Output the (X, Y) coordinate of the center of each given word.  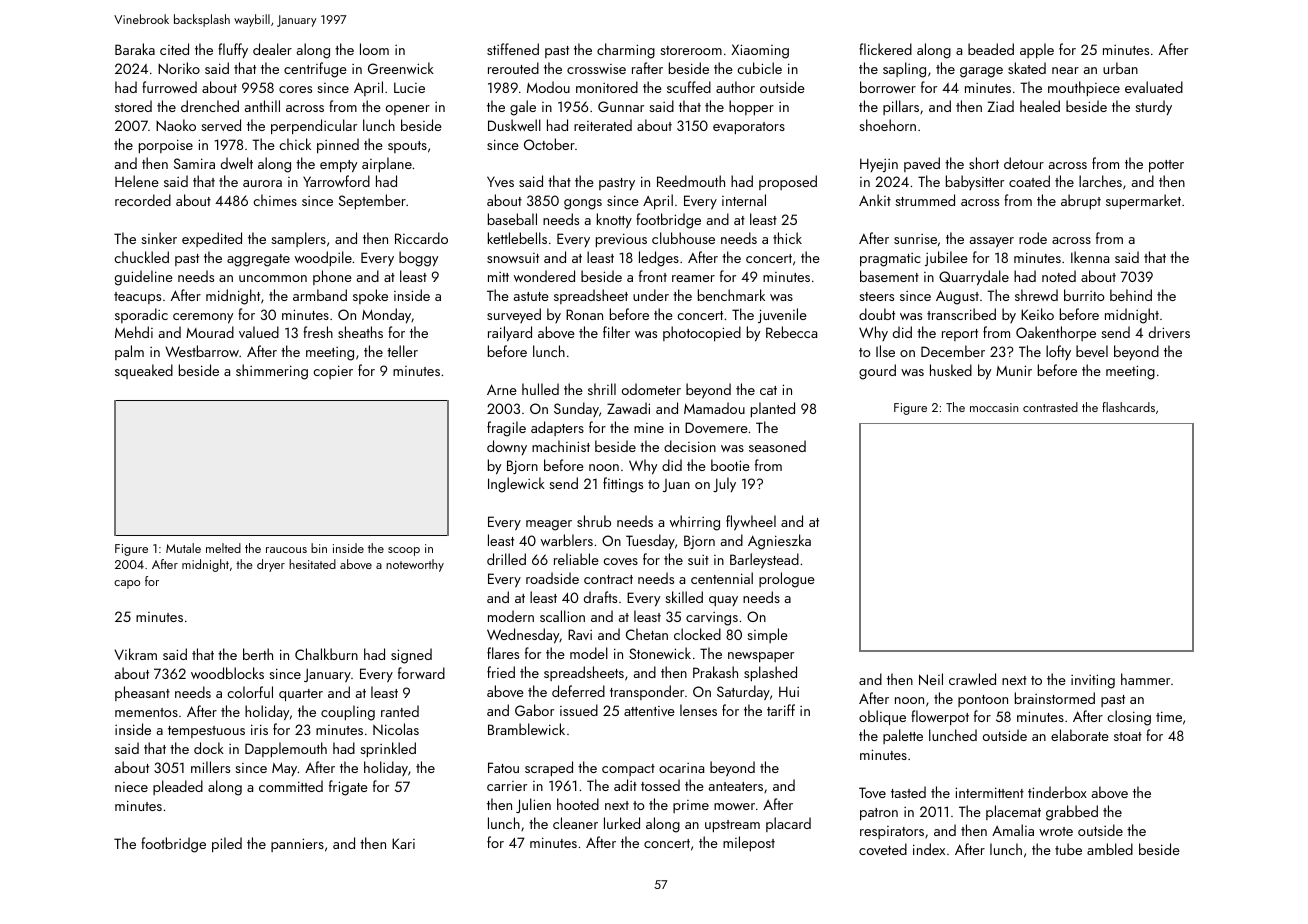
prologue (787, 580)
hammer (1145, 679)
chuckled (141, 257)
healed (1040, 106)
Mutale (183, 548)
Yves (500, 181)
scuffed (689, 87)
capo (127, 584)
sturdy (1153, 107)
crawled (972, 679)
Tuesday (650, 541)
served (221, 125)
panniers (297, 845)
